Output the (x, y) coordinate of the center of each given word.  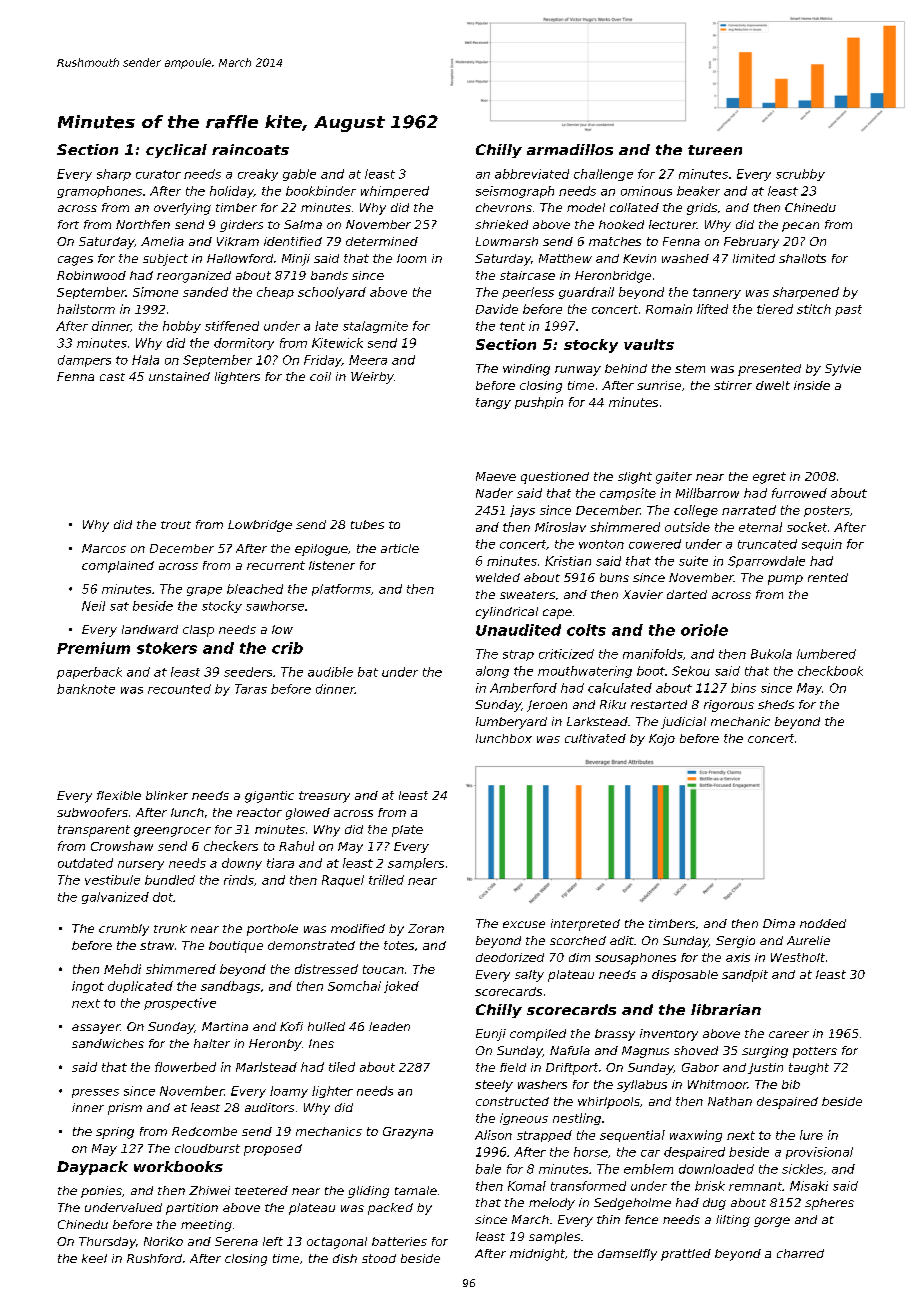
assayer (96, 1029)
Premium (93, 648)
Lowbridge (260, 526)
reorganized (194, 277)
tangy (493, 403)
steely (494, 1086)
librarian (726, 1009)
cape (557, 614)
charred (800, 1253)
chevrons (504, 207)
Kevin (639, 258)
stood (379, 1258)
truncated (767, 544)
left (273, 1241)
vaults (649, 344)
